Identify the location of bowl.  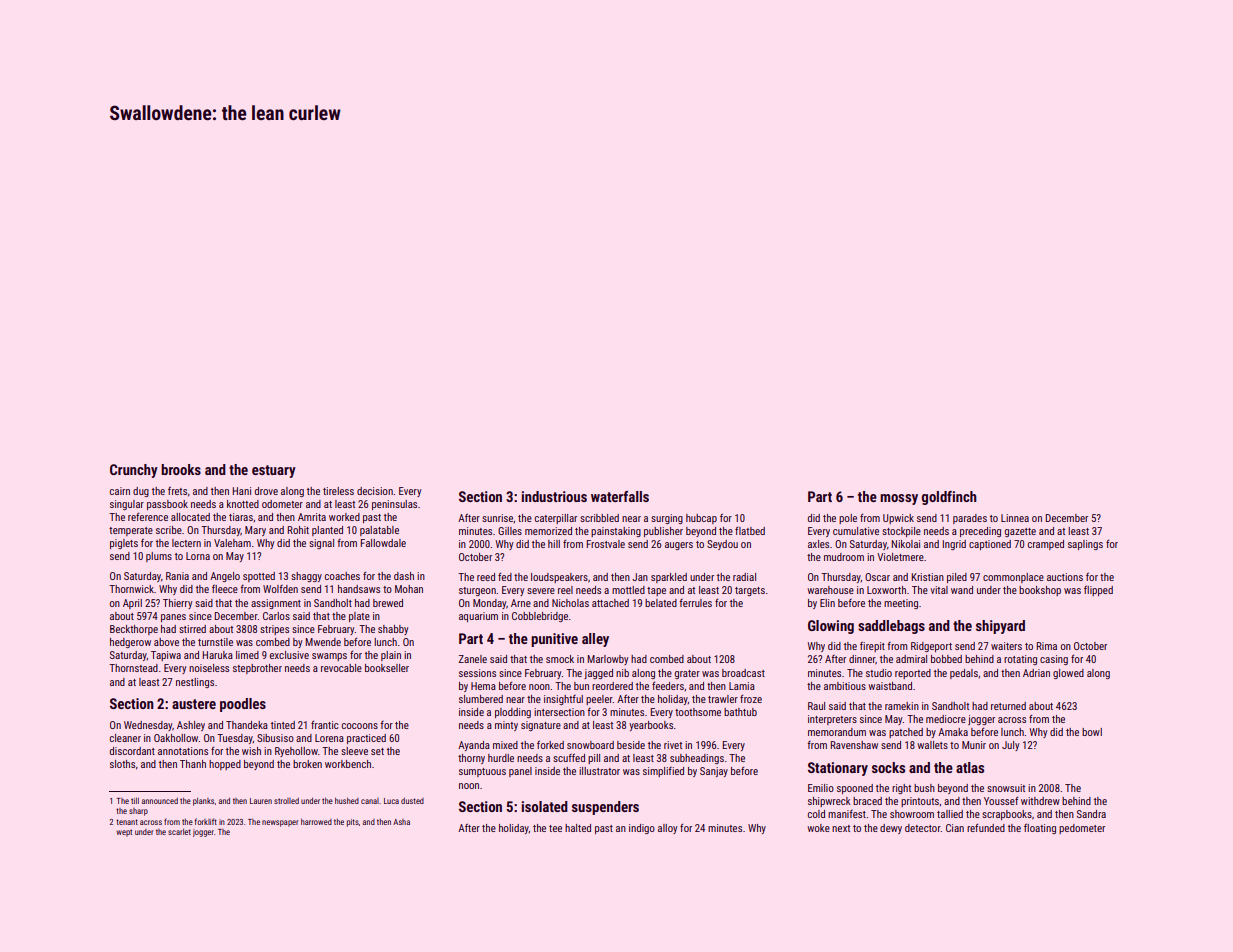
(1092, 732).
